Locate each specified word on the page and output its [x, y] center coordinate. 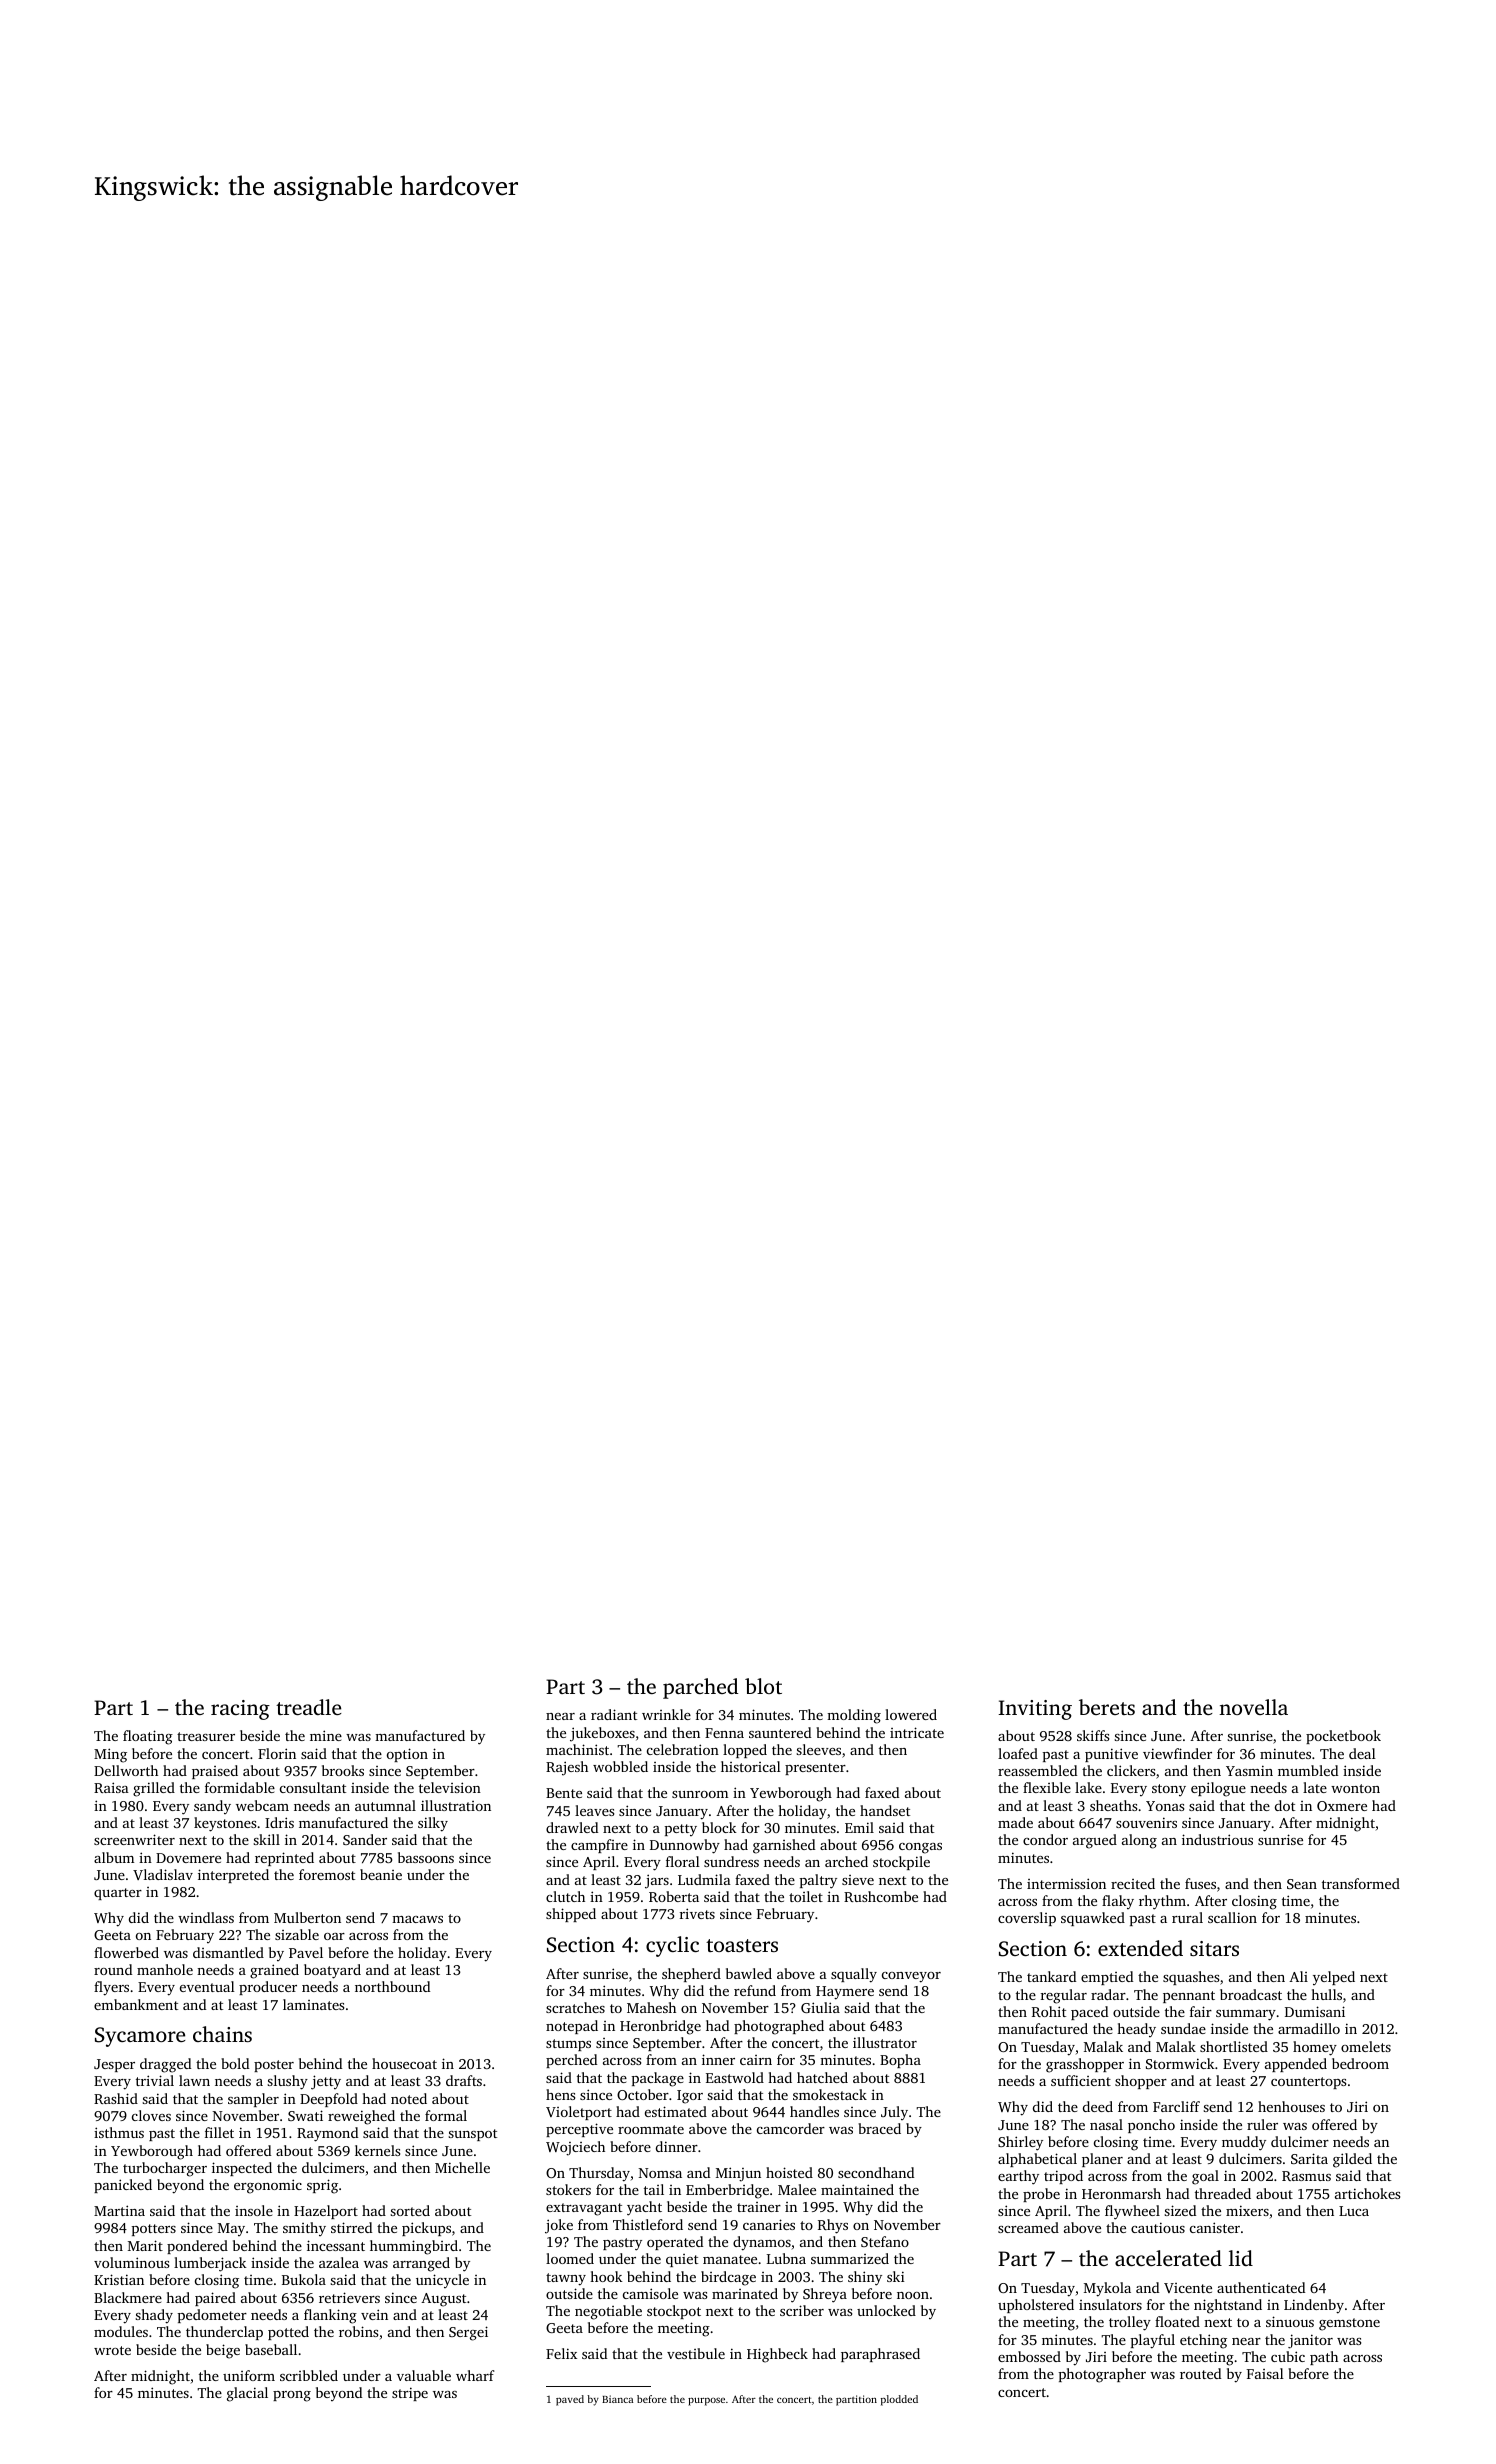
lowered [911, 1714]
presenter [815, 1769]
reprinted [284, 1859]
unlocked [886, 2310]
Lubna [786, 2258]
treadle [309, 1707]
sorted [410, 2210]
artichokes [1367, 2193]
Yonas [1165, 1806]
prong [292, 2396]
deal [1362, 1753]
